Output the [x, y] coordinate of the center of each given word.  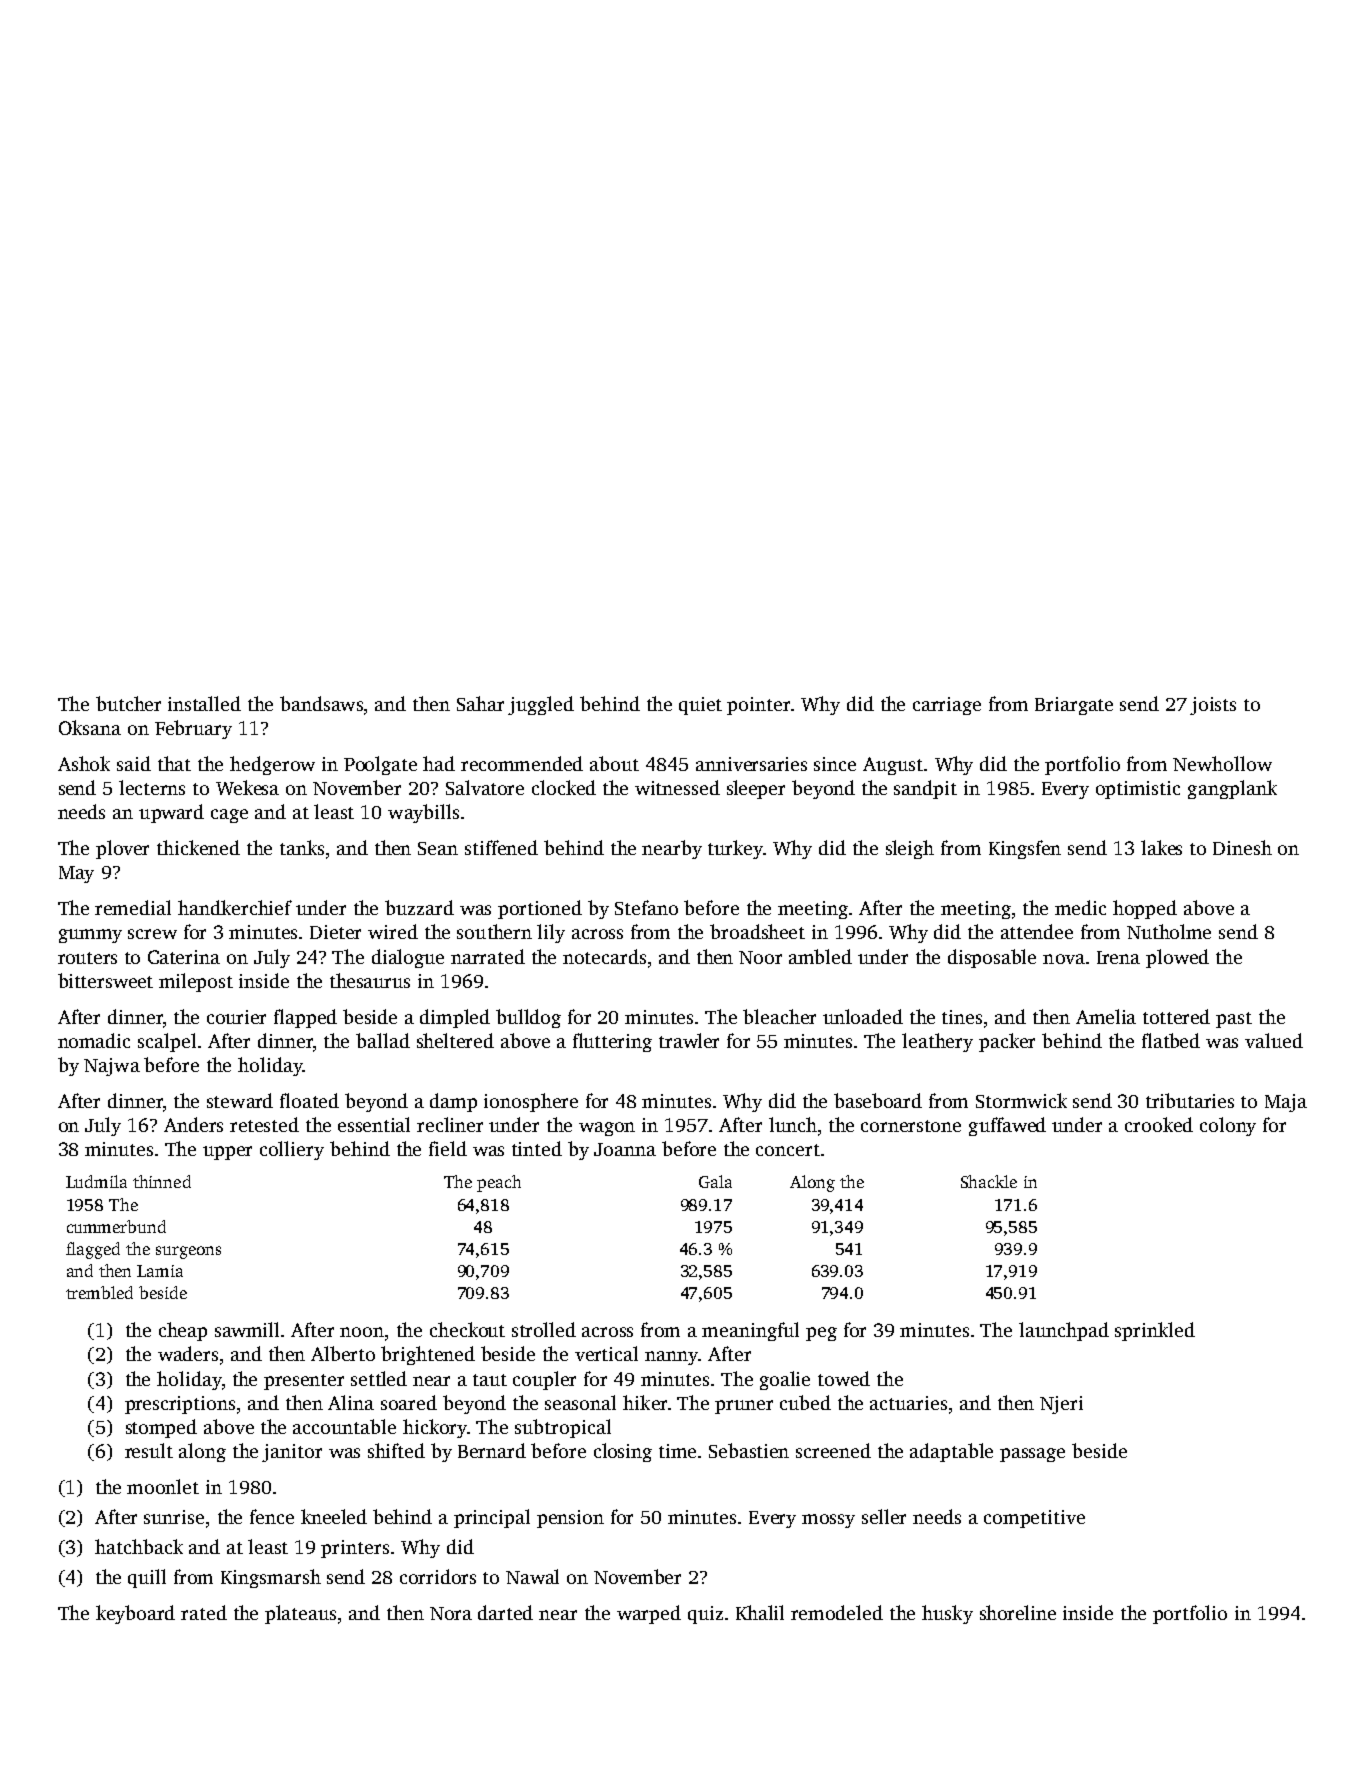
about [614, 763]
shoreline [1018, 1612]
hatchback [139, 1546]
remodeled [837, 1612]
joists [1213, 706]
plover [122, 849]
